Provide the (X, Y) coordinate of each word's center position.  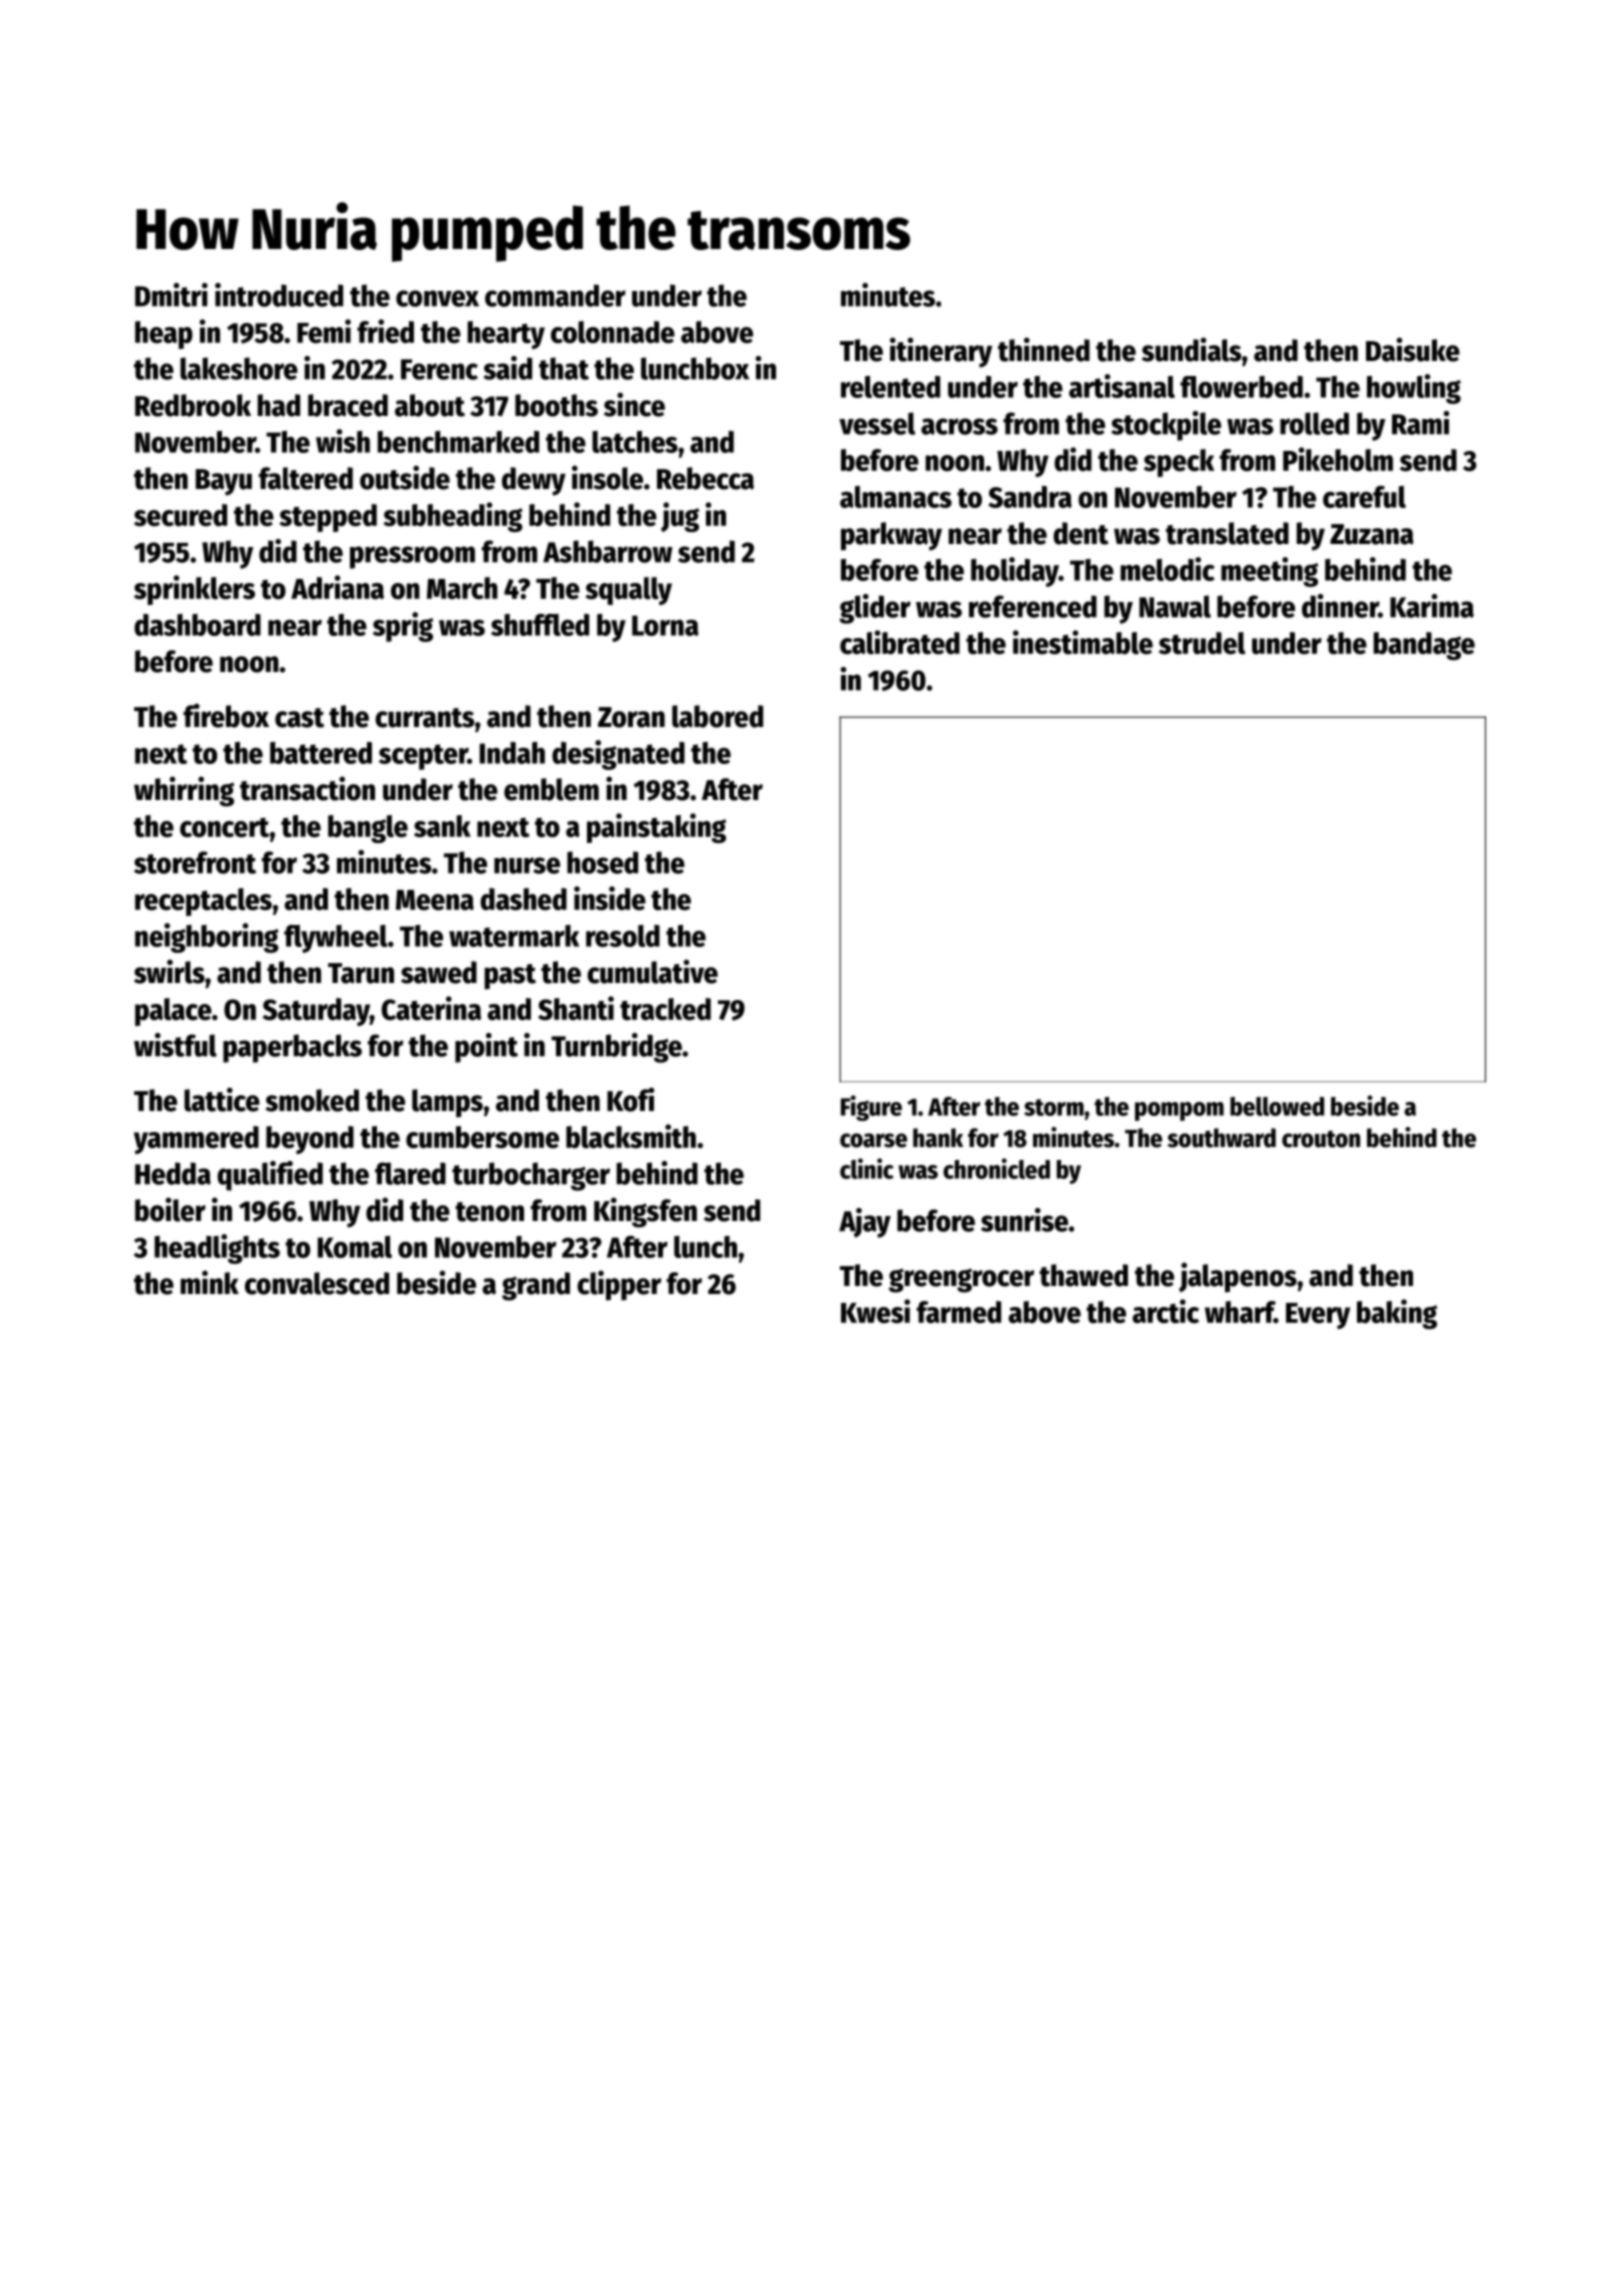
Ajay (865, 1223)
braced (348, 405)
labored (717, 716)
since (634, 404)
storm (1054, 1107)
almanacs (896, 497)
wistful (175, 1045)
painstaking (656, 828)
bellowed (1277, 1106)
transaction (307, 788)
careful (1364, 497)
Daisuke (1413, 349)
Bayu (224, 482)
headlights (217, 1249)
